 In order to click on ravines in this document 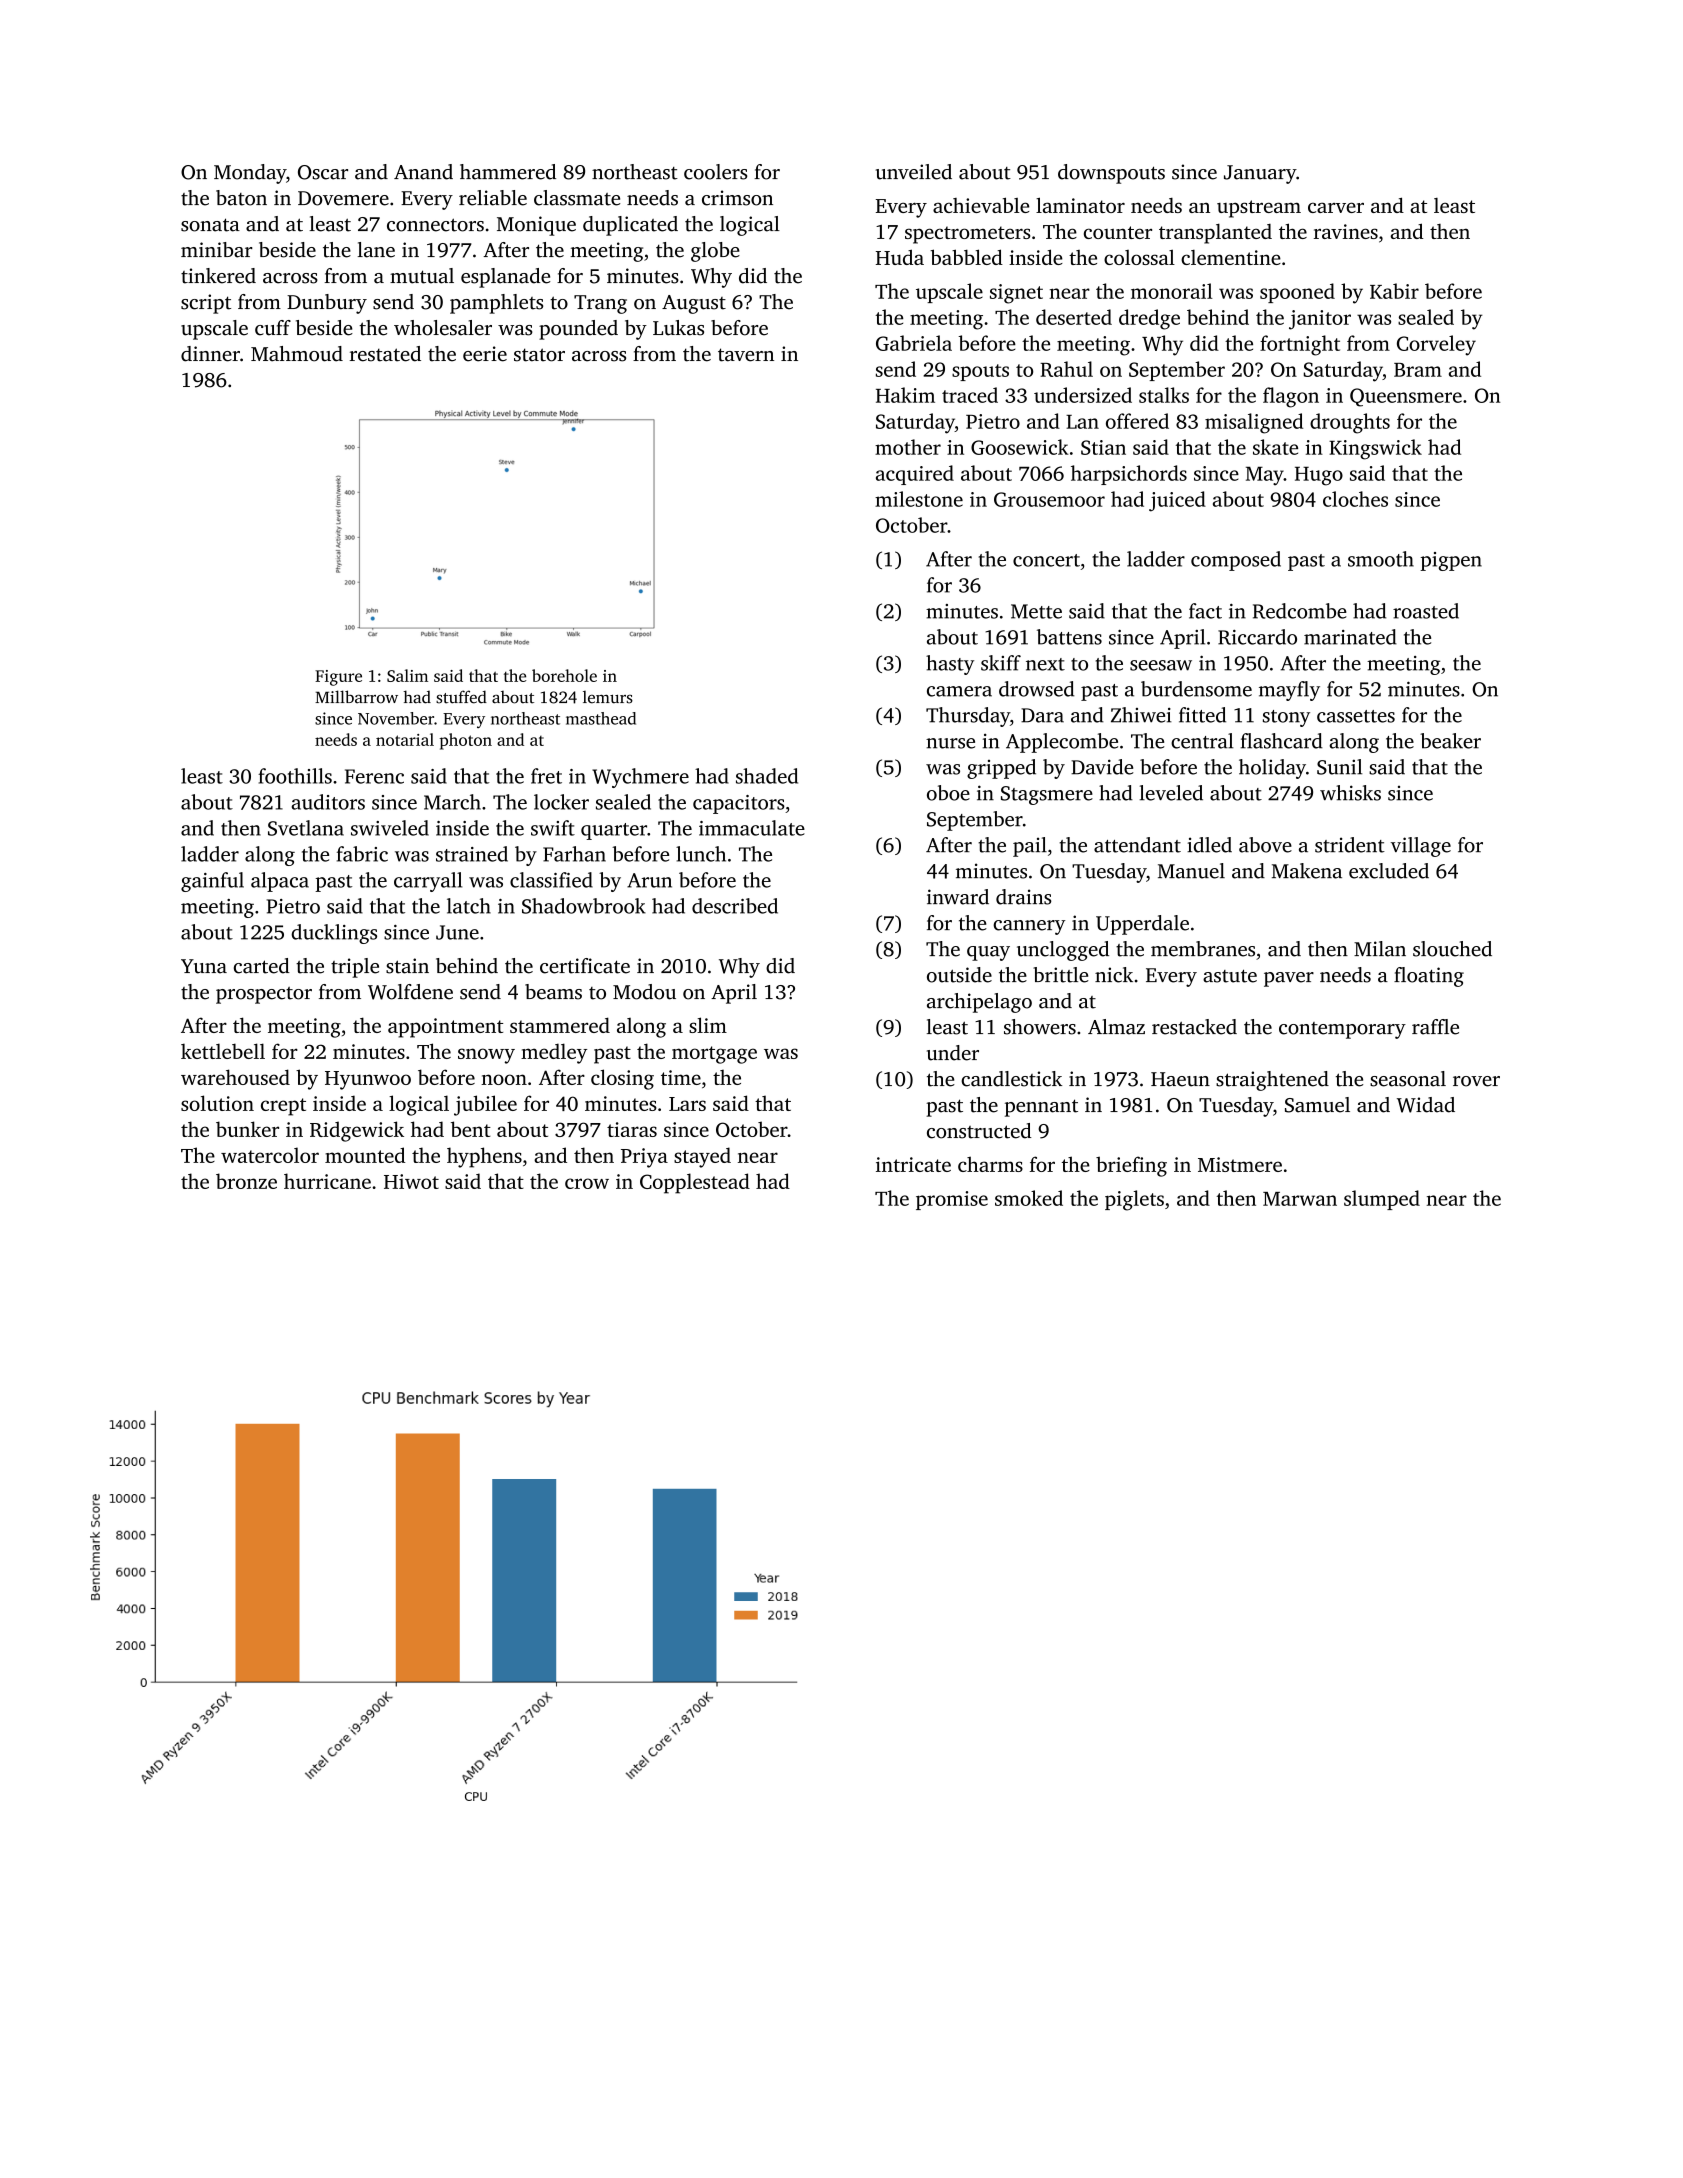, I will do `click(1346, 231)`.
